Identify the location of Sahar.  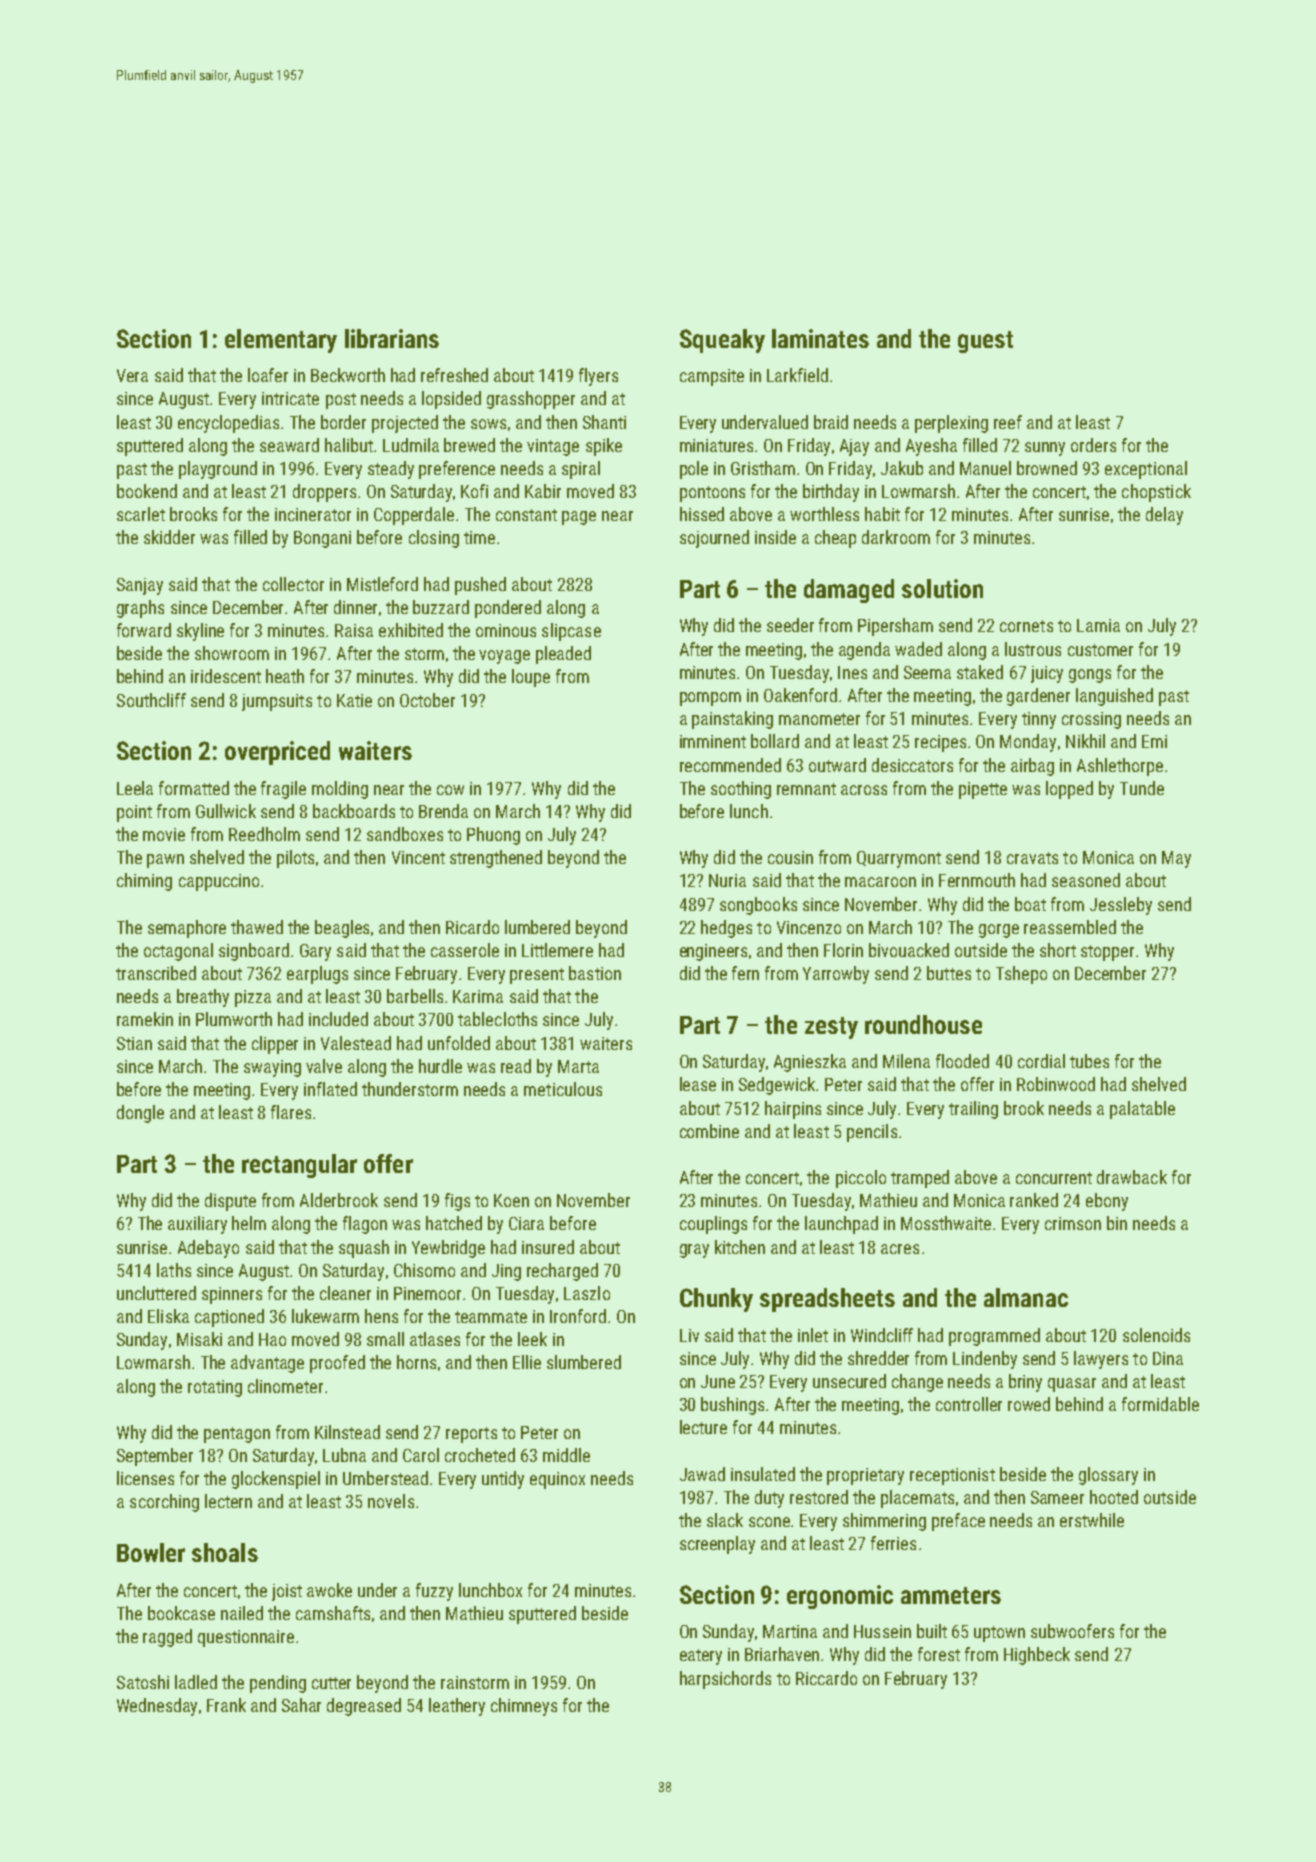
(301, 1705).
